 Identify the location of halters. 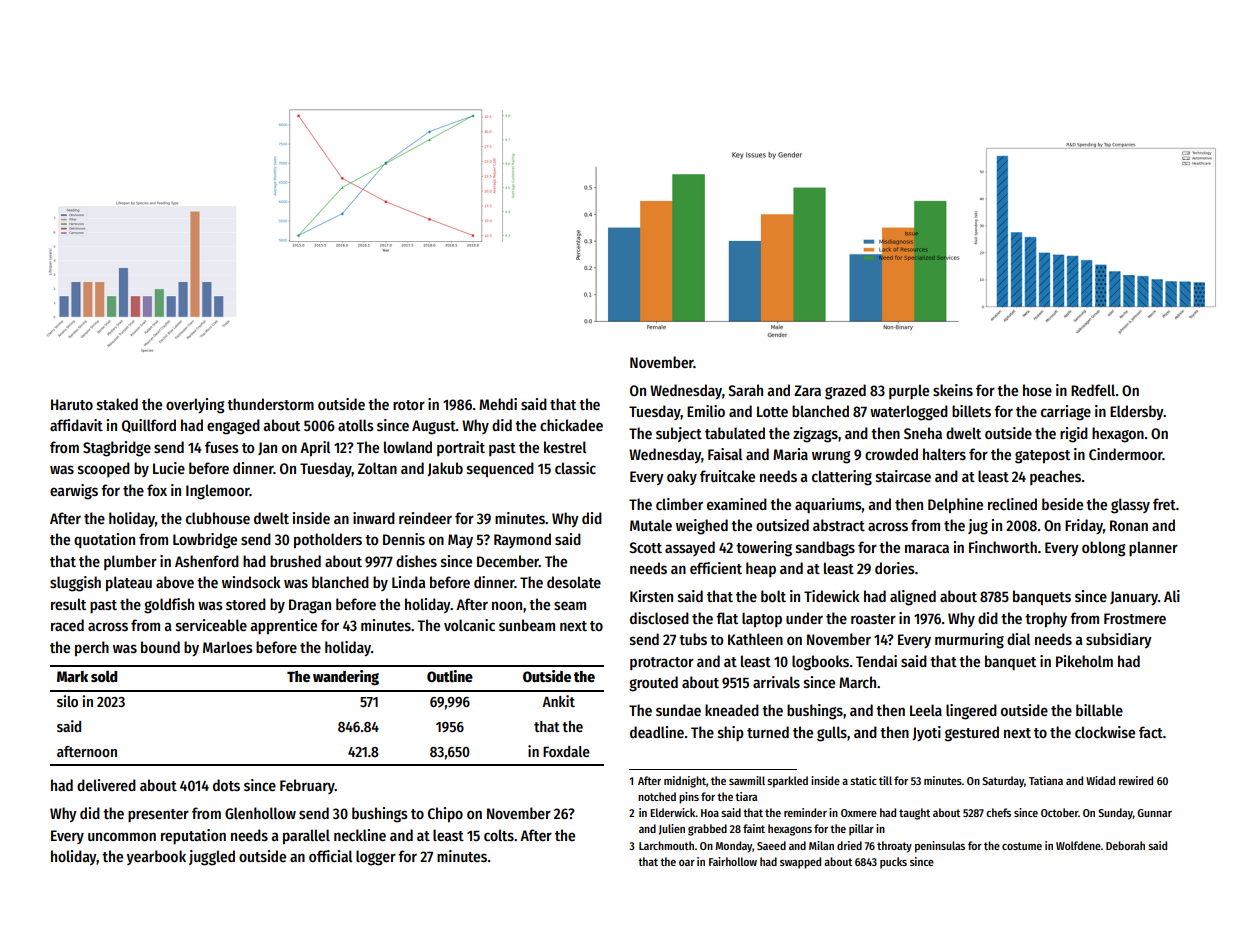
(944, 454).
